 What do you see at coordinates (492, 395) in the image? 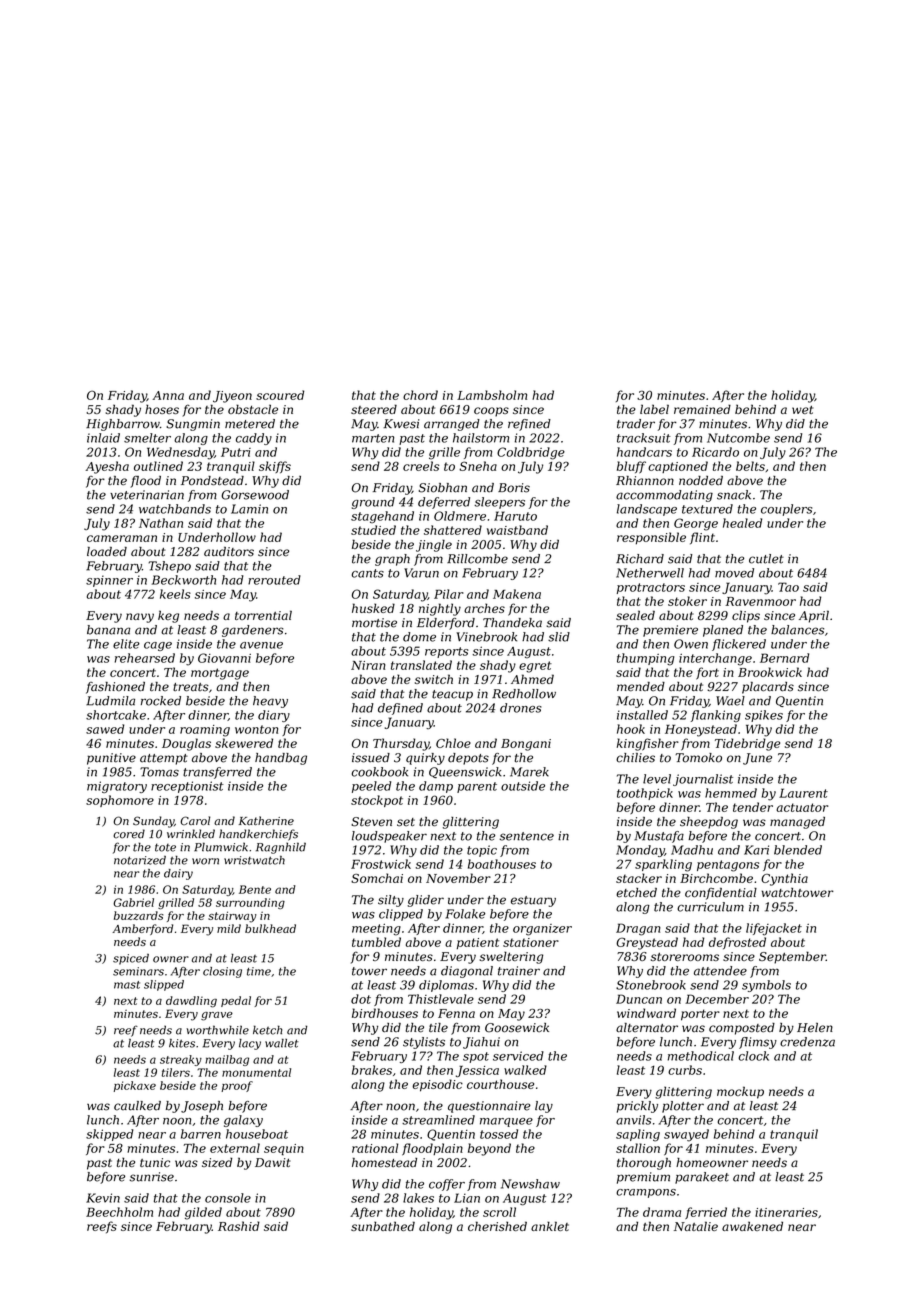
I see `Lambsholm` at bounding box center [492, 395].
